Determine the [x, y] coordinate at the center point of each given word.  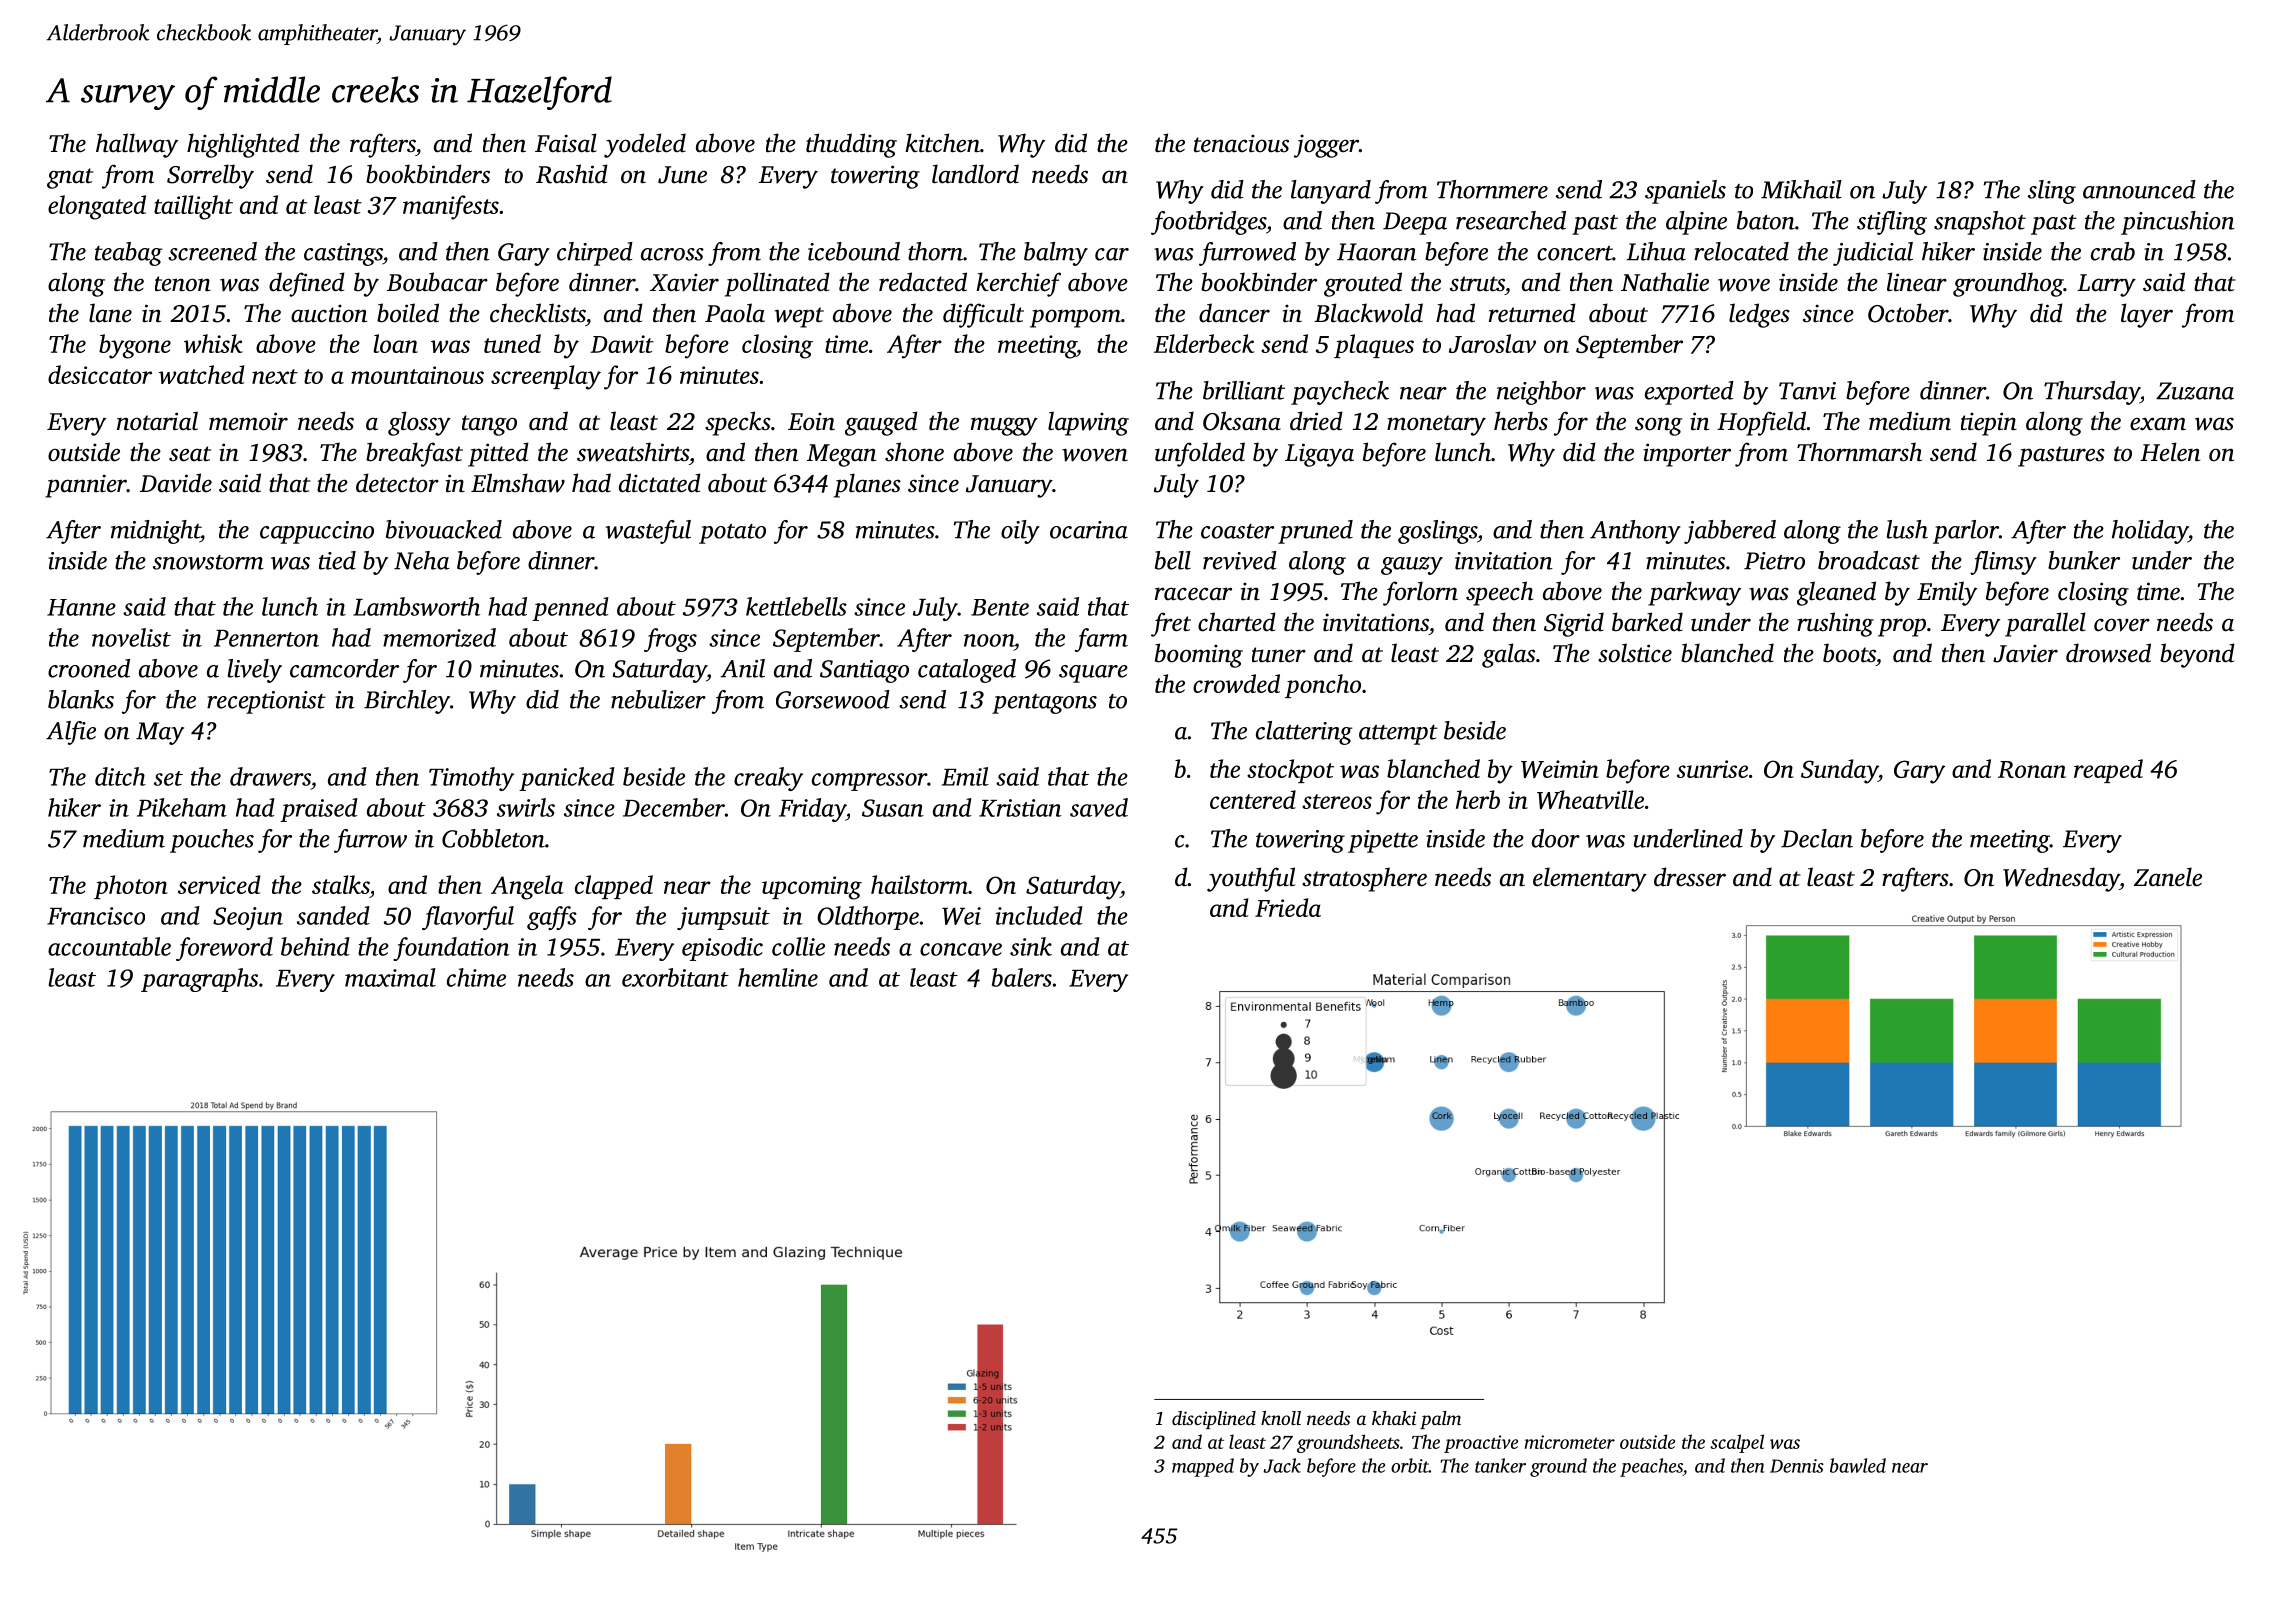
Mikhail [1801, 189]
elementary [1590, 879]
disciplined [1214, 1420]
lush [1907, 529]
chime [476, 977]
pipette [1383, 841]
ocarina [1089, 530]
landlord [975, 174]
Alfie [71, 733]
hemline [778, 977]
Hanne [81, 607]
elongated [97, 207]
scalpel [1737, 1443]
